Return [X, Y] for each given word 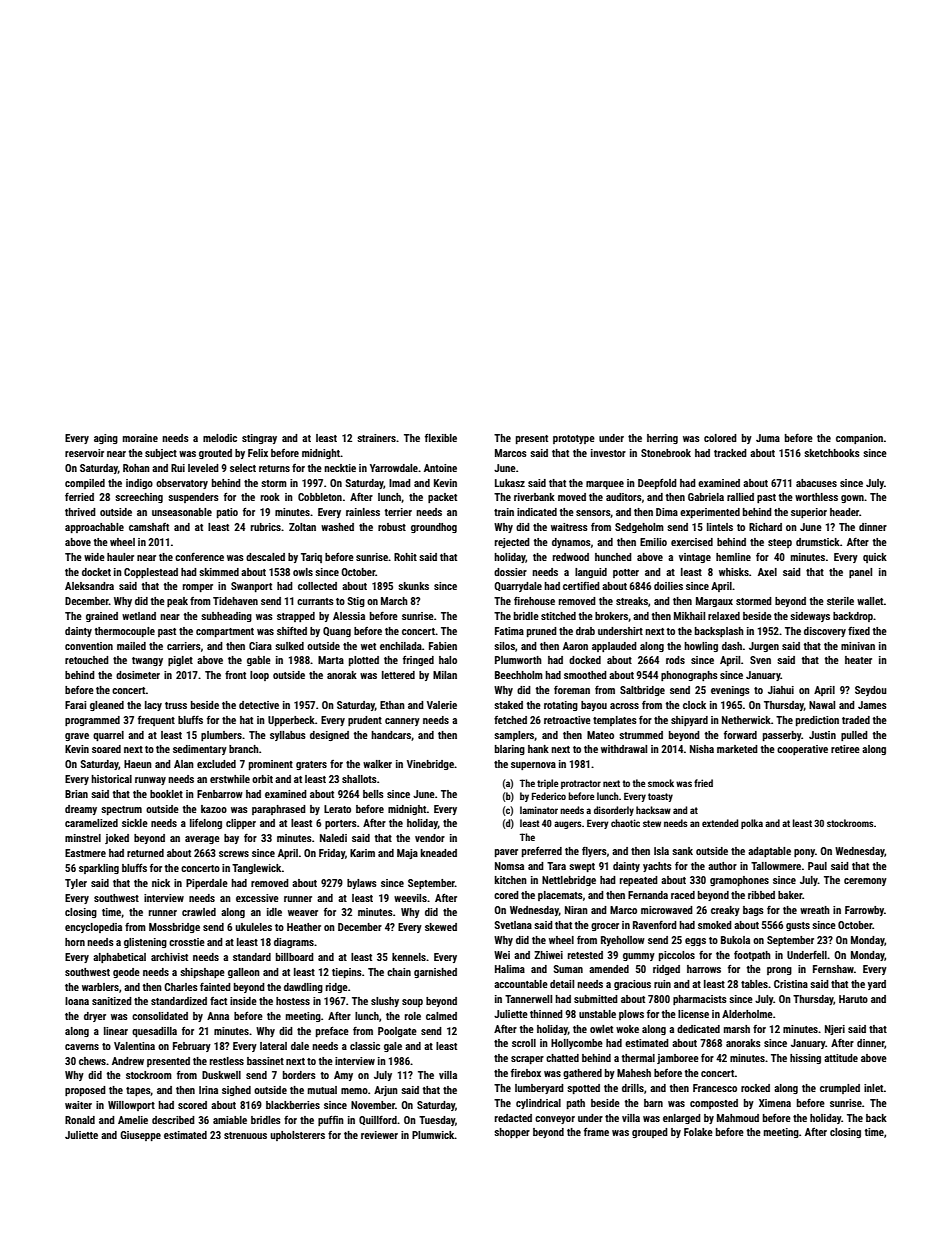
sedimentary [200, 750]
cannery [402, 722]
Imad [400, 483]
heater [858, 660]
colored [720, 438]
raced [683, 895]
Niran [576, 910]
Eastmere [85, 853]
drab [585, 631]
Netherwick [746, 720]
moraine [140, 438]
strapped [296, 617]
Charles [181, 987]
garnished [435, 973]
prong [779, 971]
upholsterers [297, 1136]
